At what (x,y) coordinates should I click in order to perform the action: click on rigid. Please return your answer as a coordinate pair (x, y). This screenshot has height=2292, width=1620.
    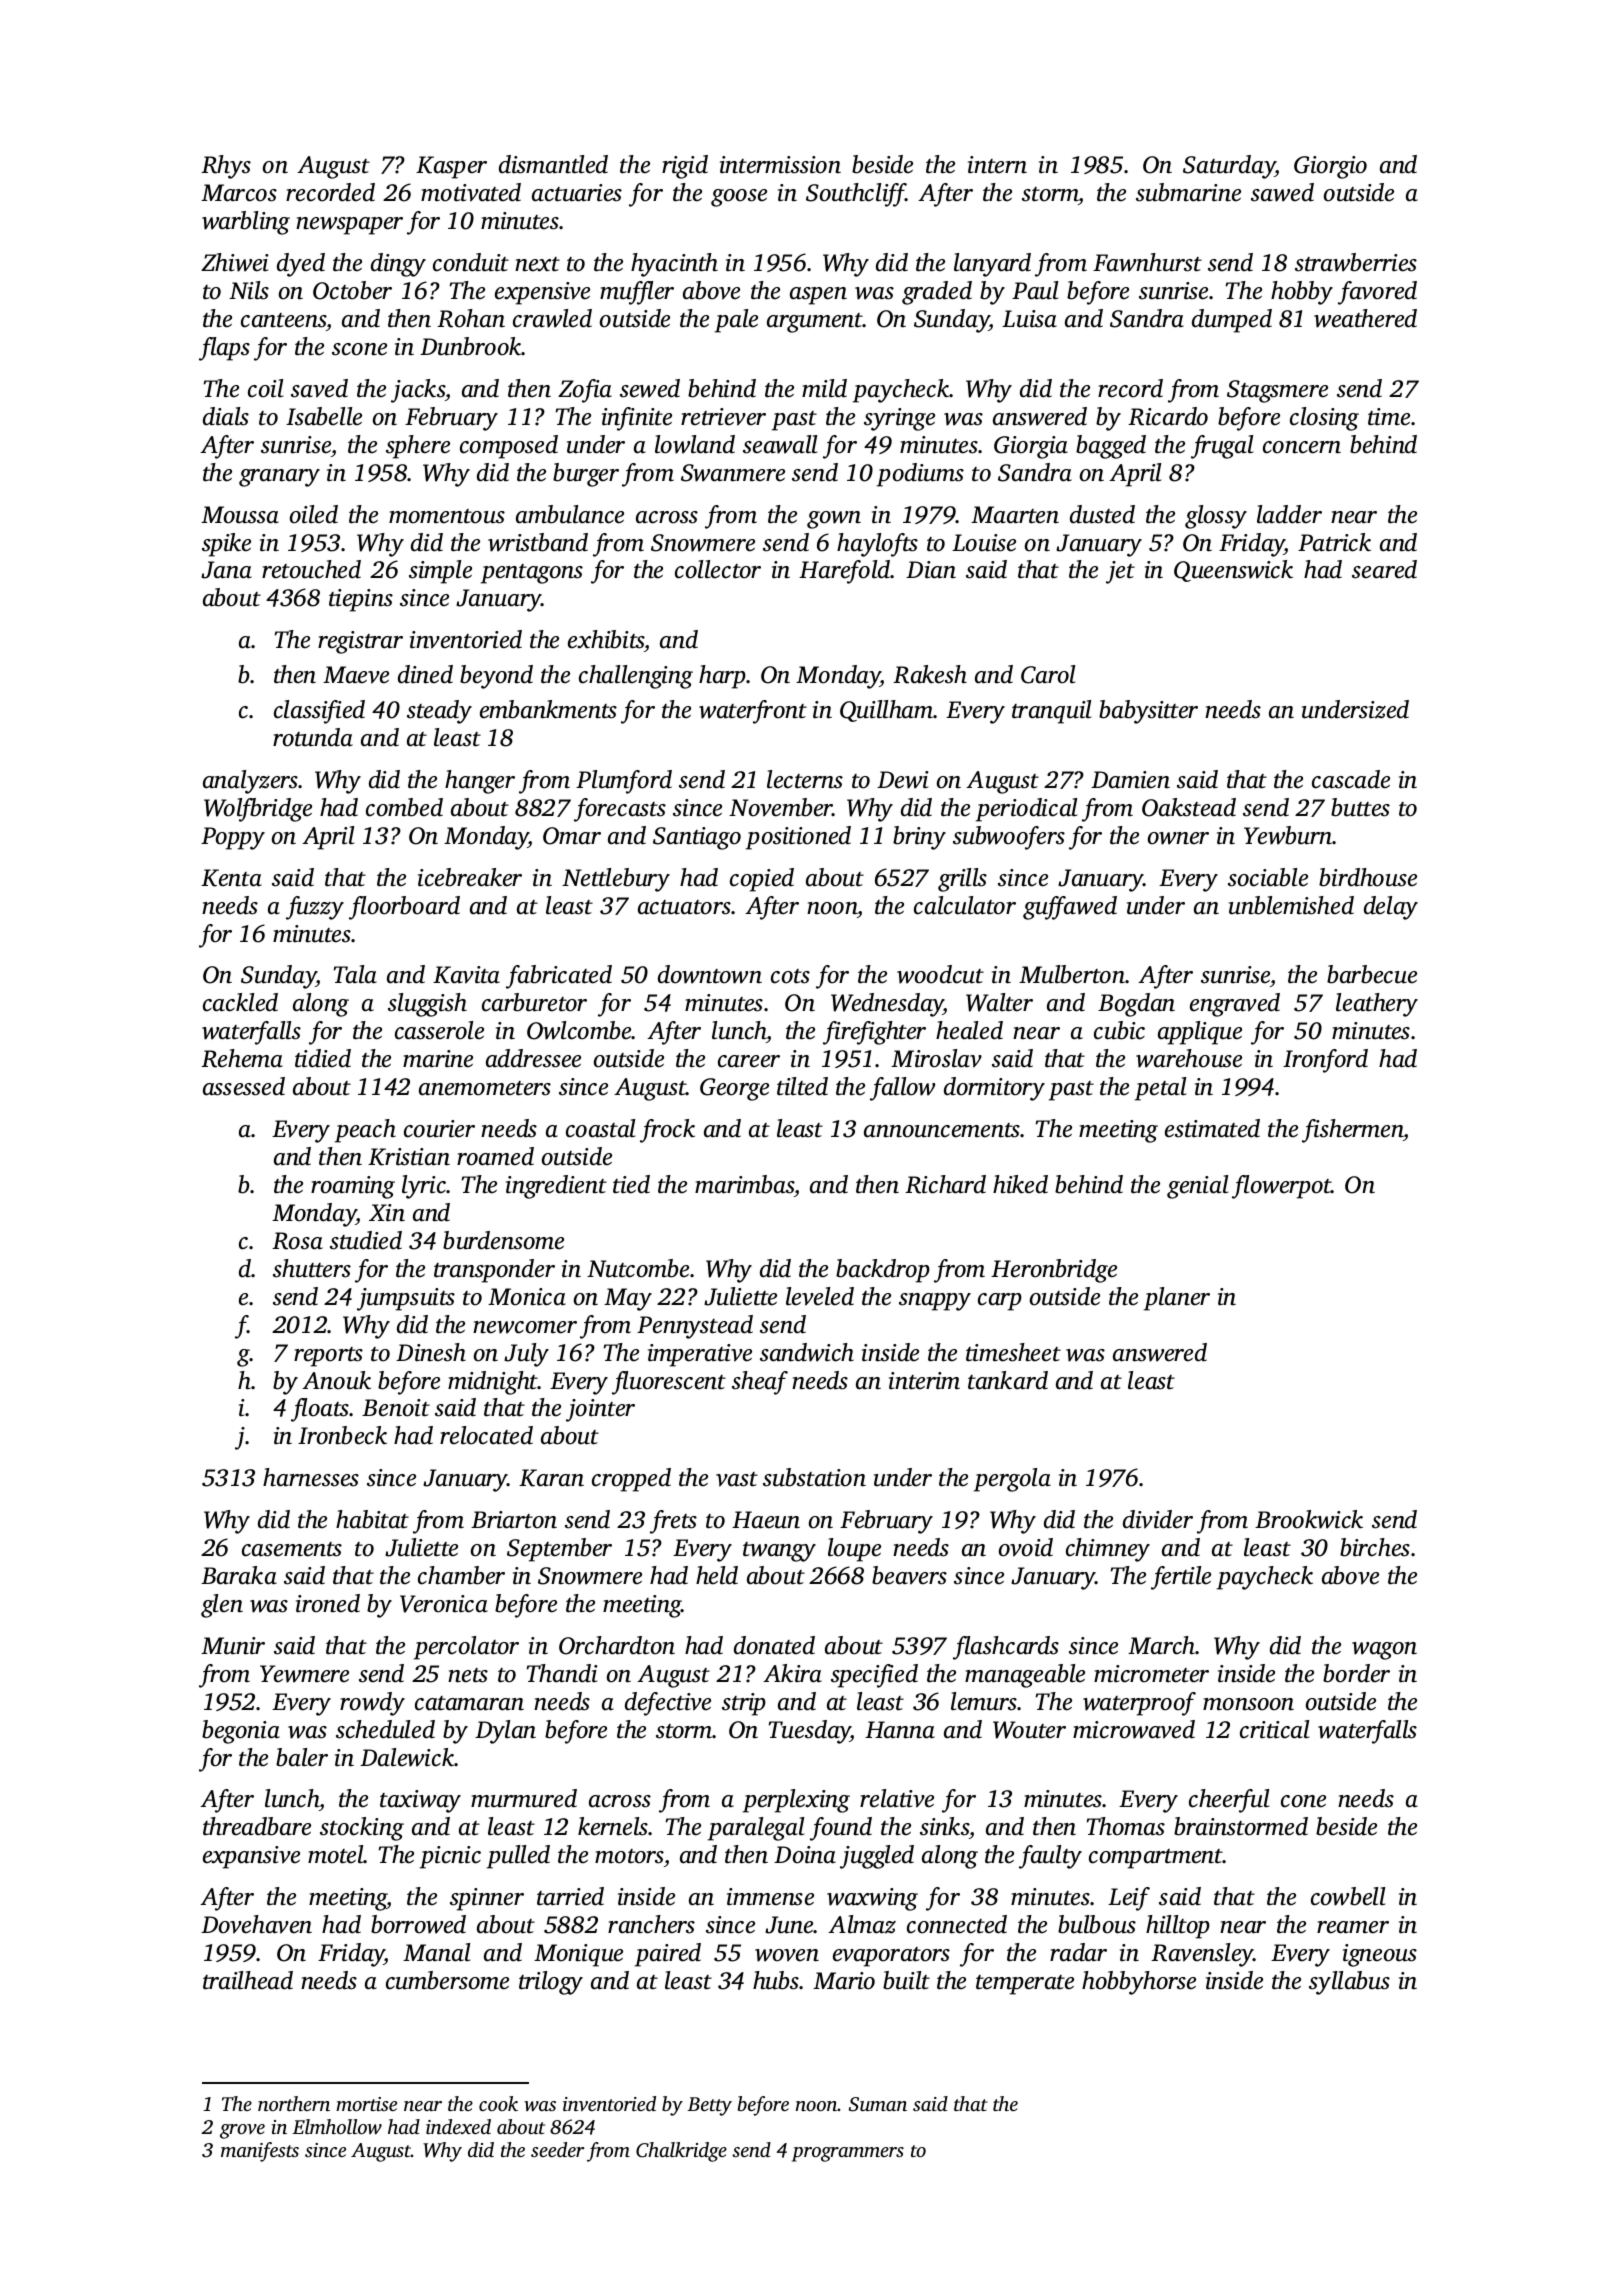
    Looking at the image, I should click on (685, 167).
